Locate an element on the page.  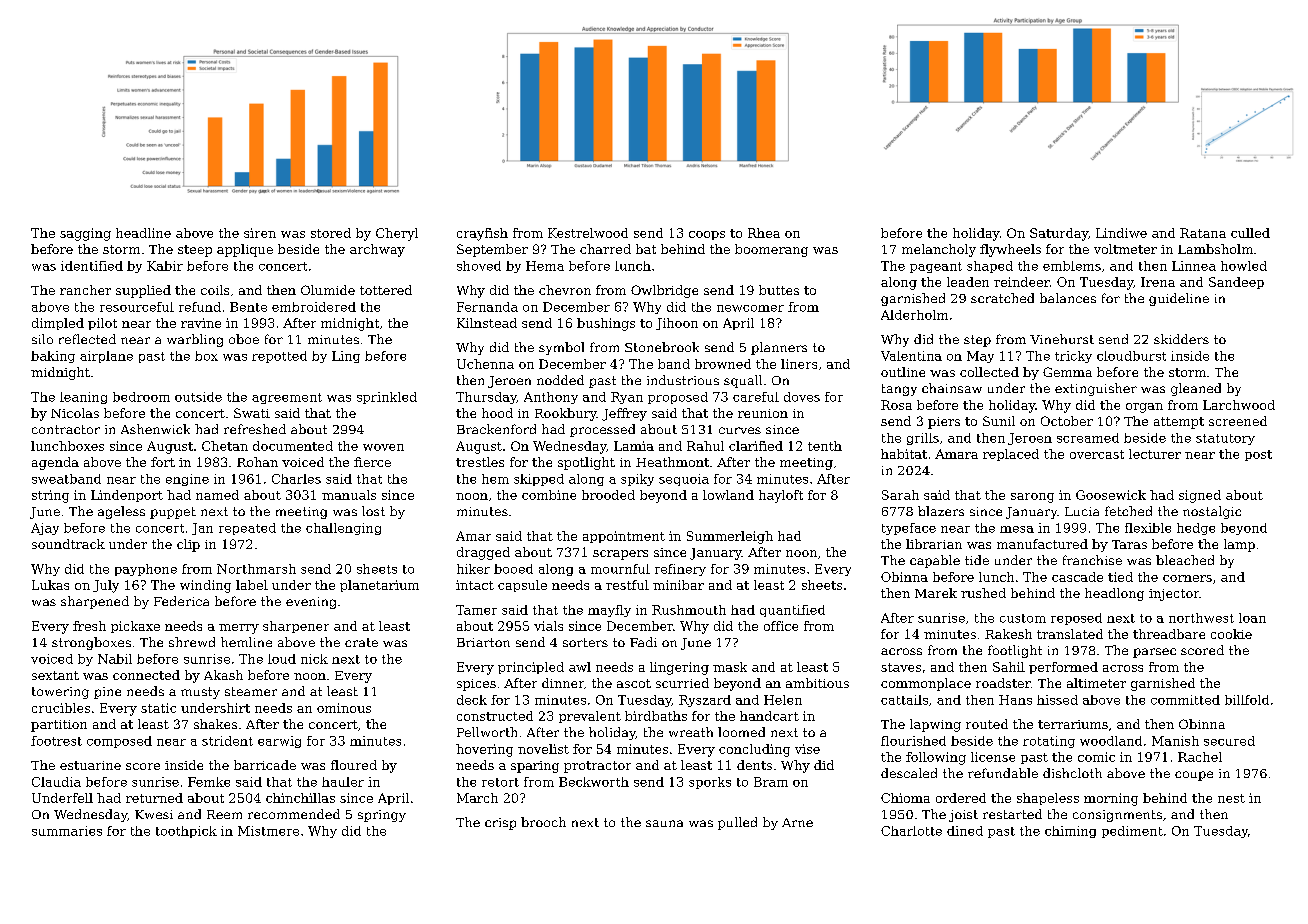
crisp is located at coordinates (500, 824).
